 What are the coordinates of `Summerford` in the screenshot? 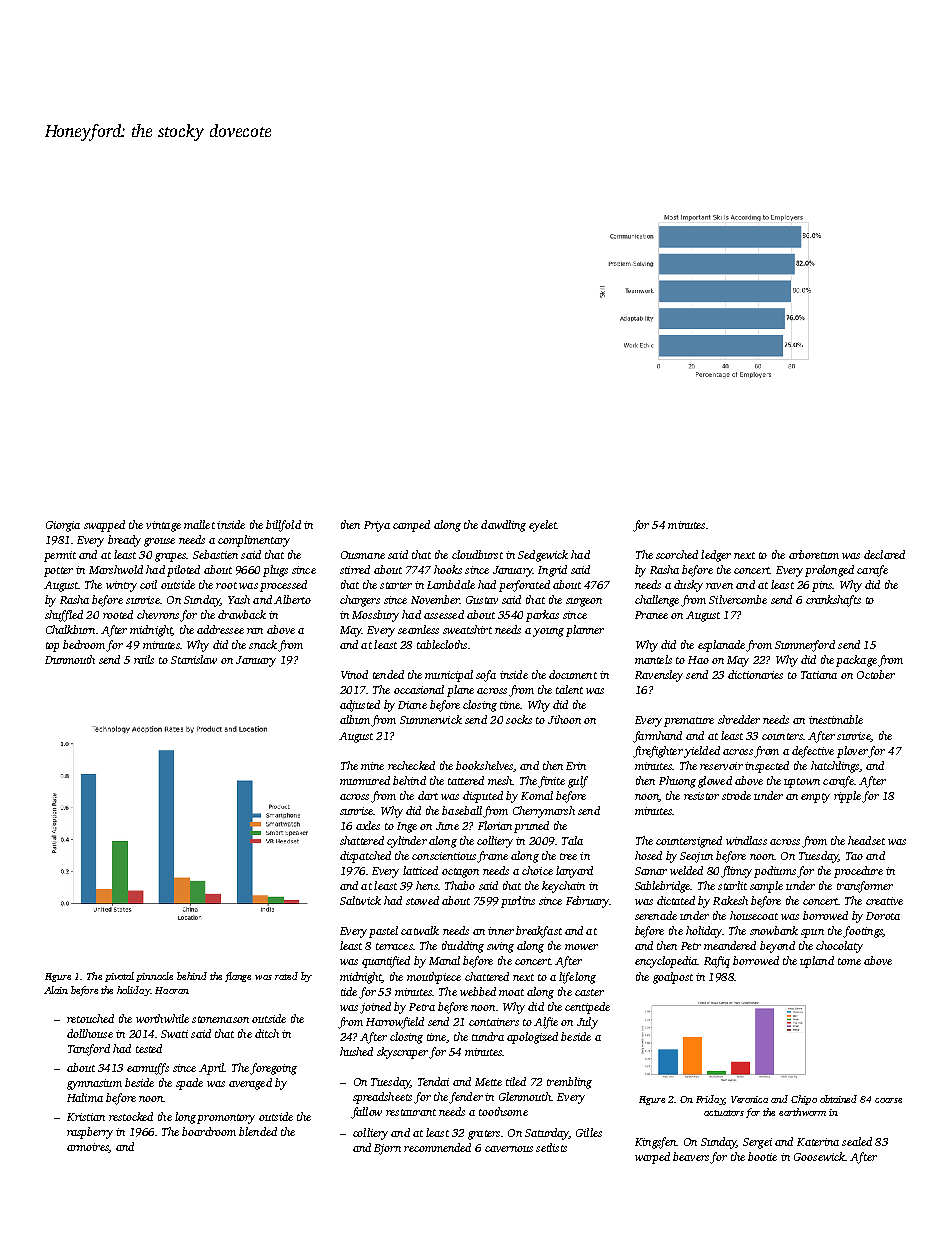 It's located at (805, 646).
